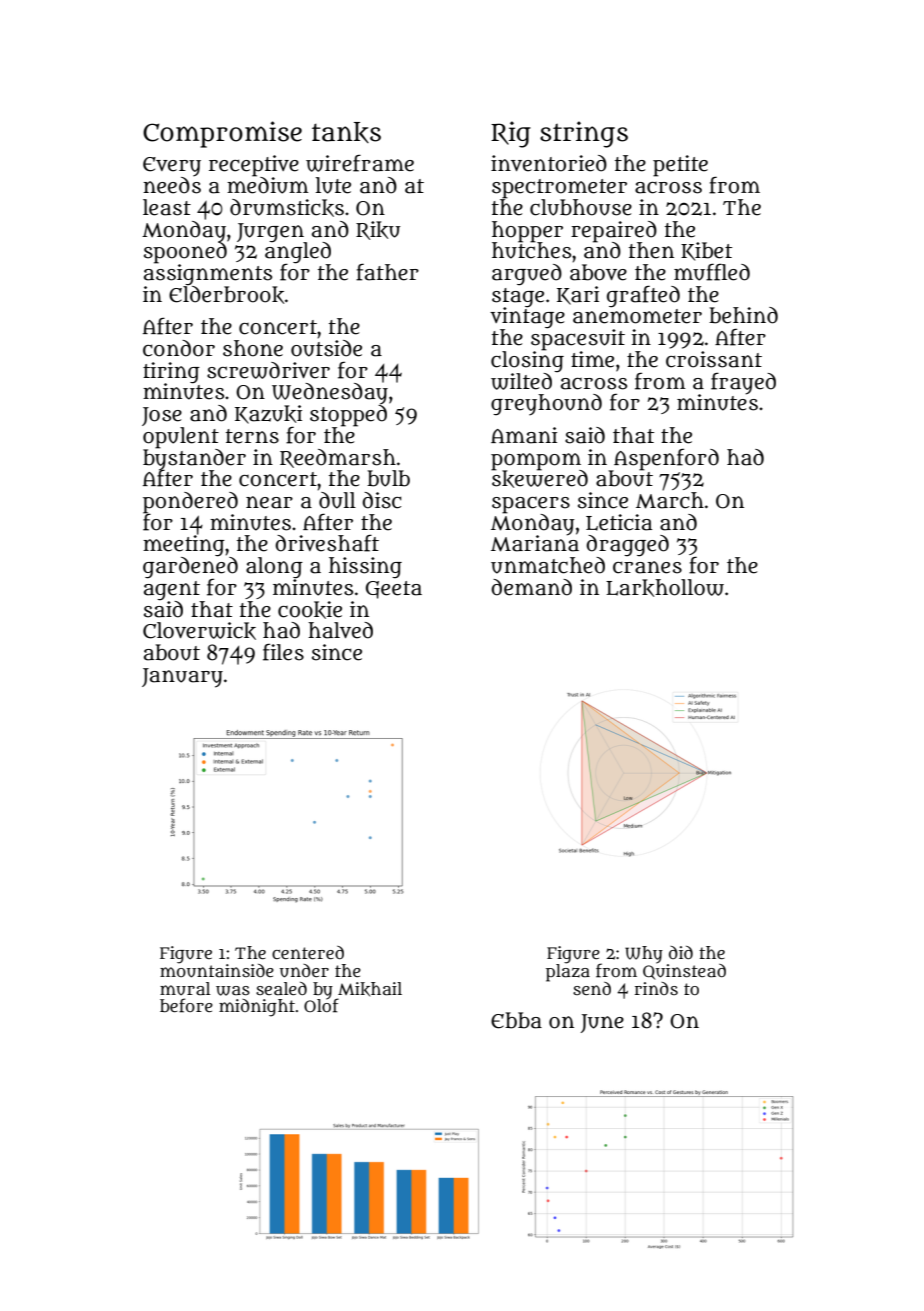 The width and height of the page is (924, 1311). Describe the element at coordinates (222, 134) in the page. I see `Compromise` at that location.
